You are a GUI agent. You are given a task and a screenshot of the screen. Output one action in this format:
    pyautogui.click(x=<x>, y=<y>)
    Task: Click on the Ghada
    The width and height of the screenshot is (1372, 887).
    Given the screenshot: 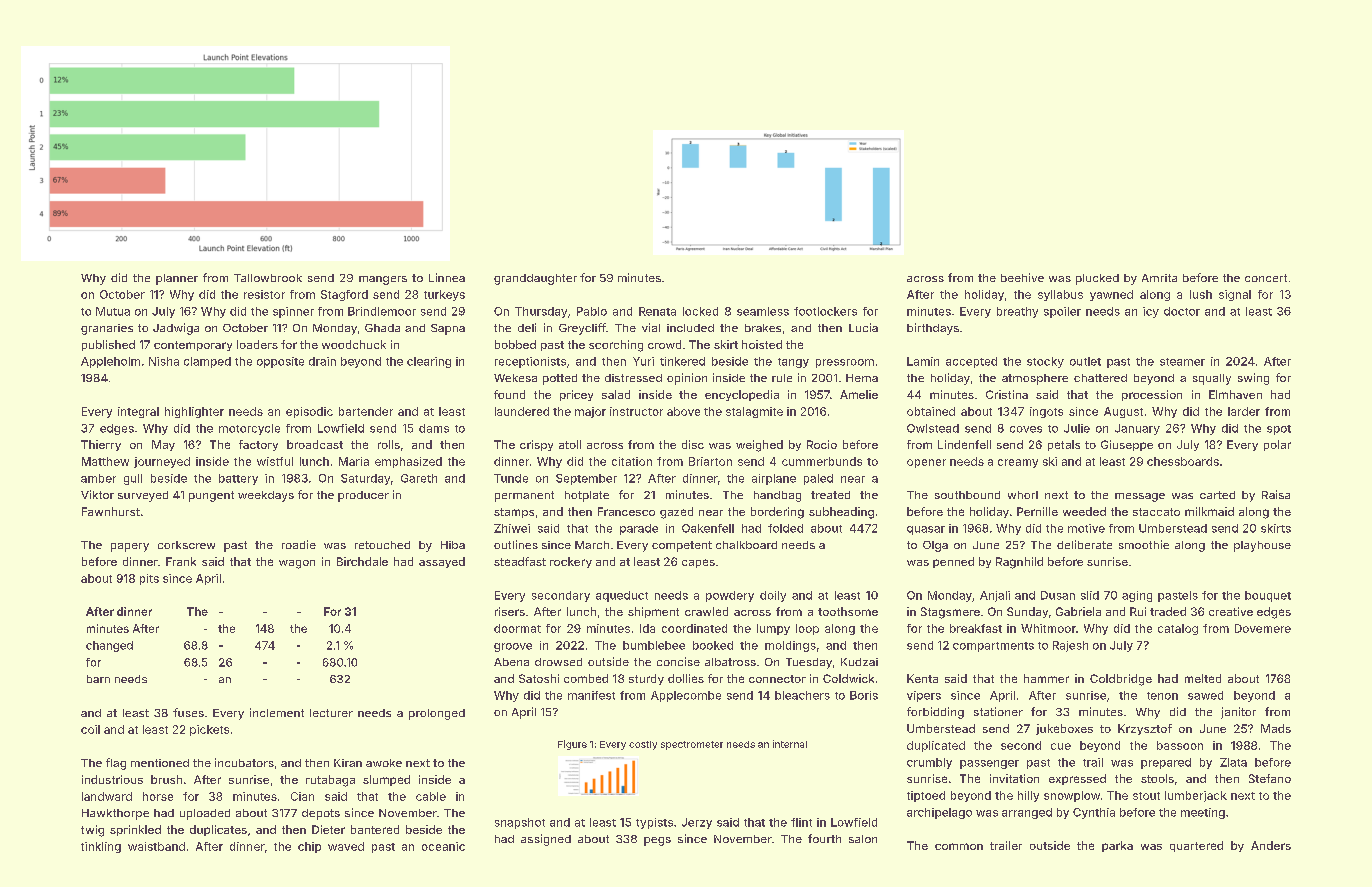 What is the action you would take?
    pyautogui.click(x=382, y=328)
